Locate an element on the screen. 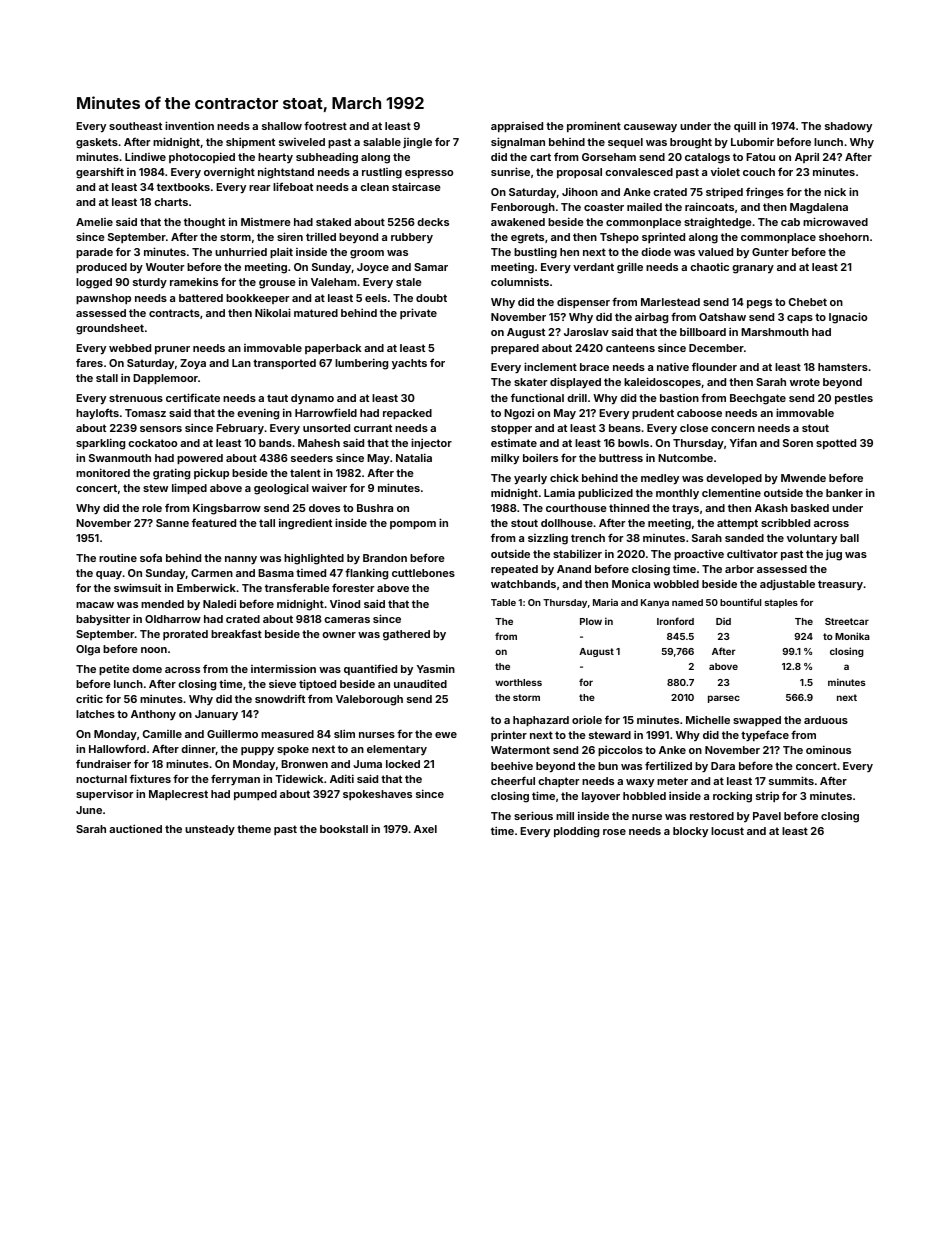 This screenshot has height=1233, width=952. fares is located at coordinates (89, 362).
